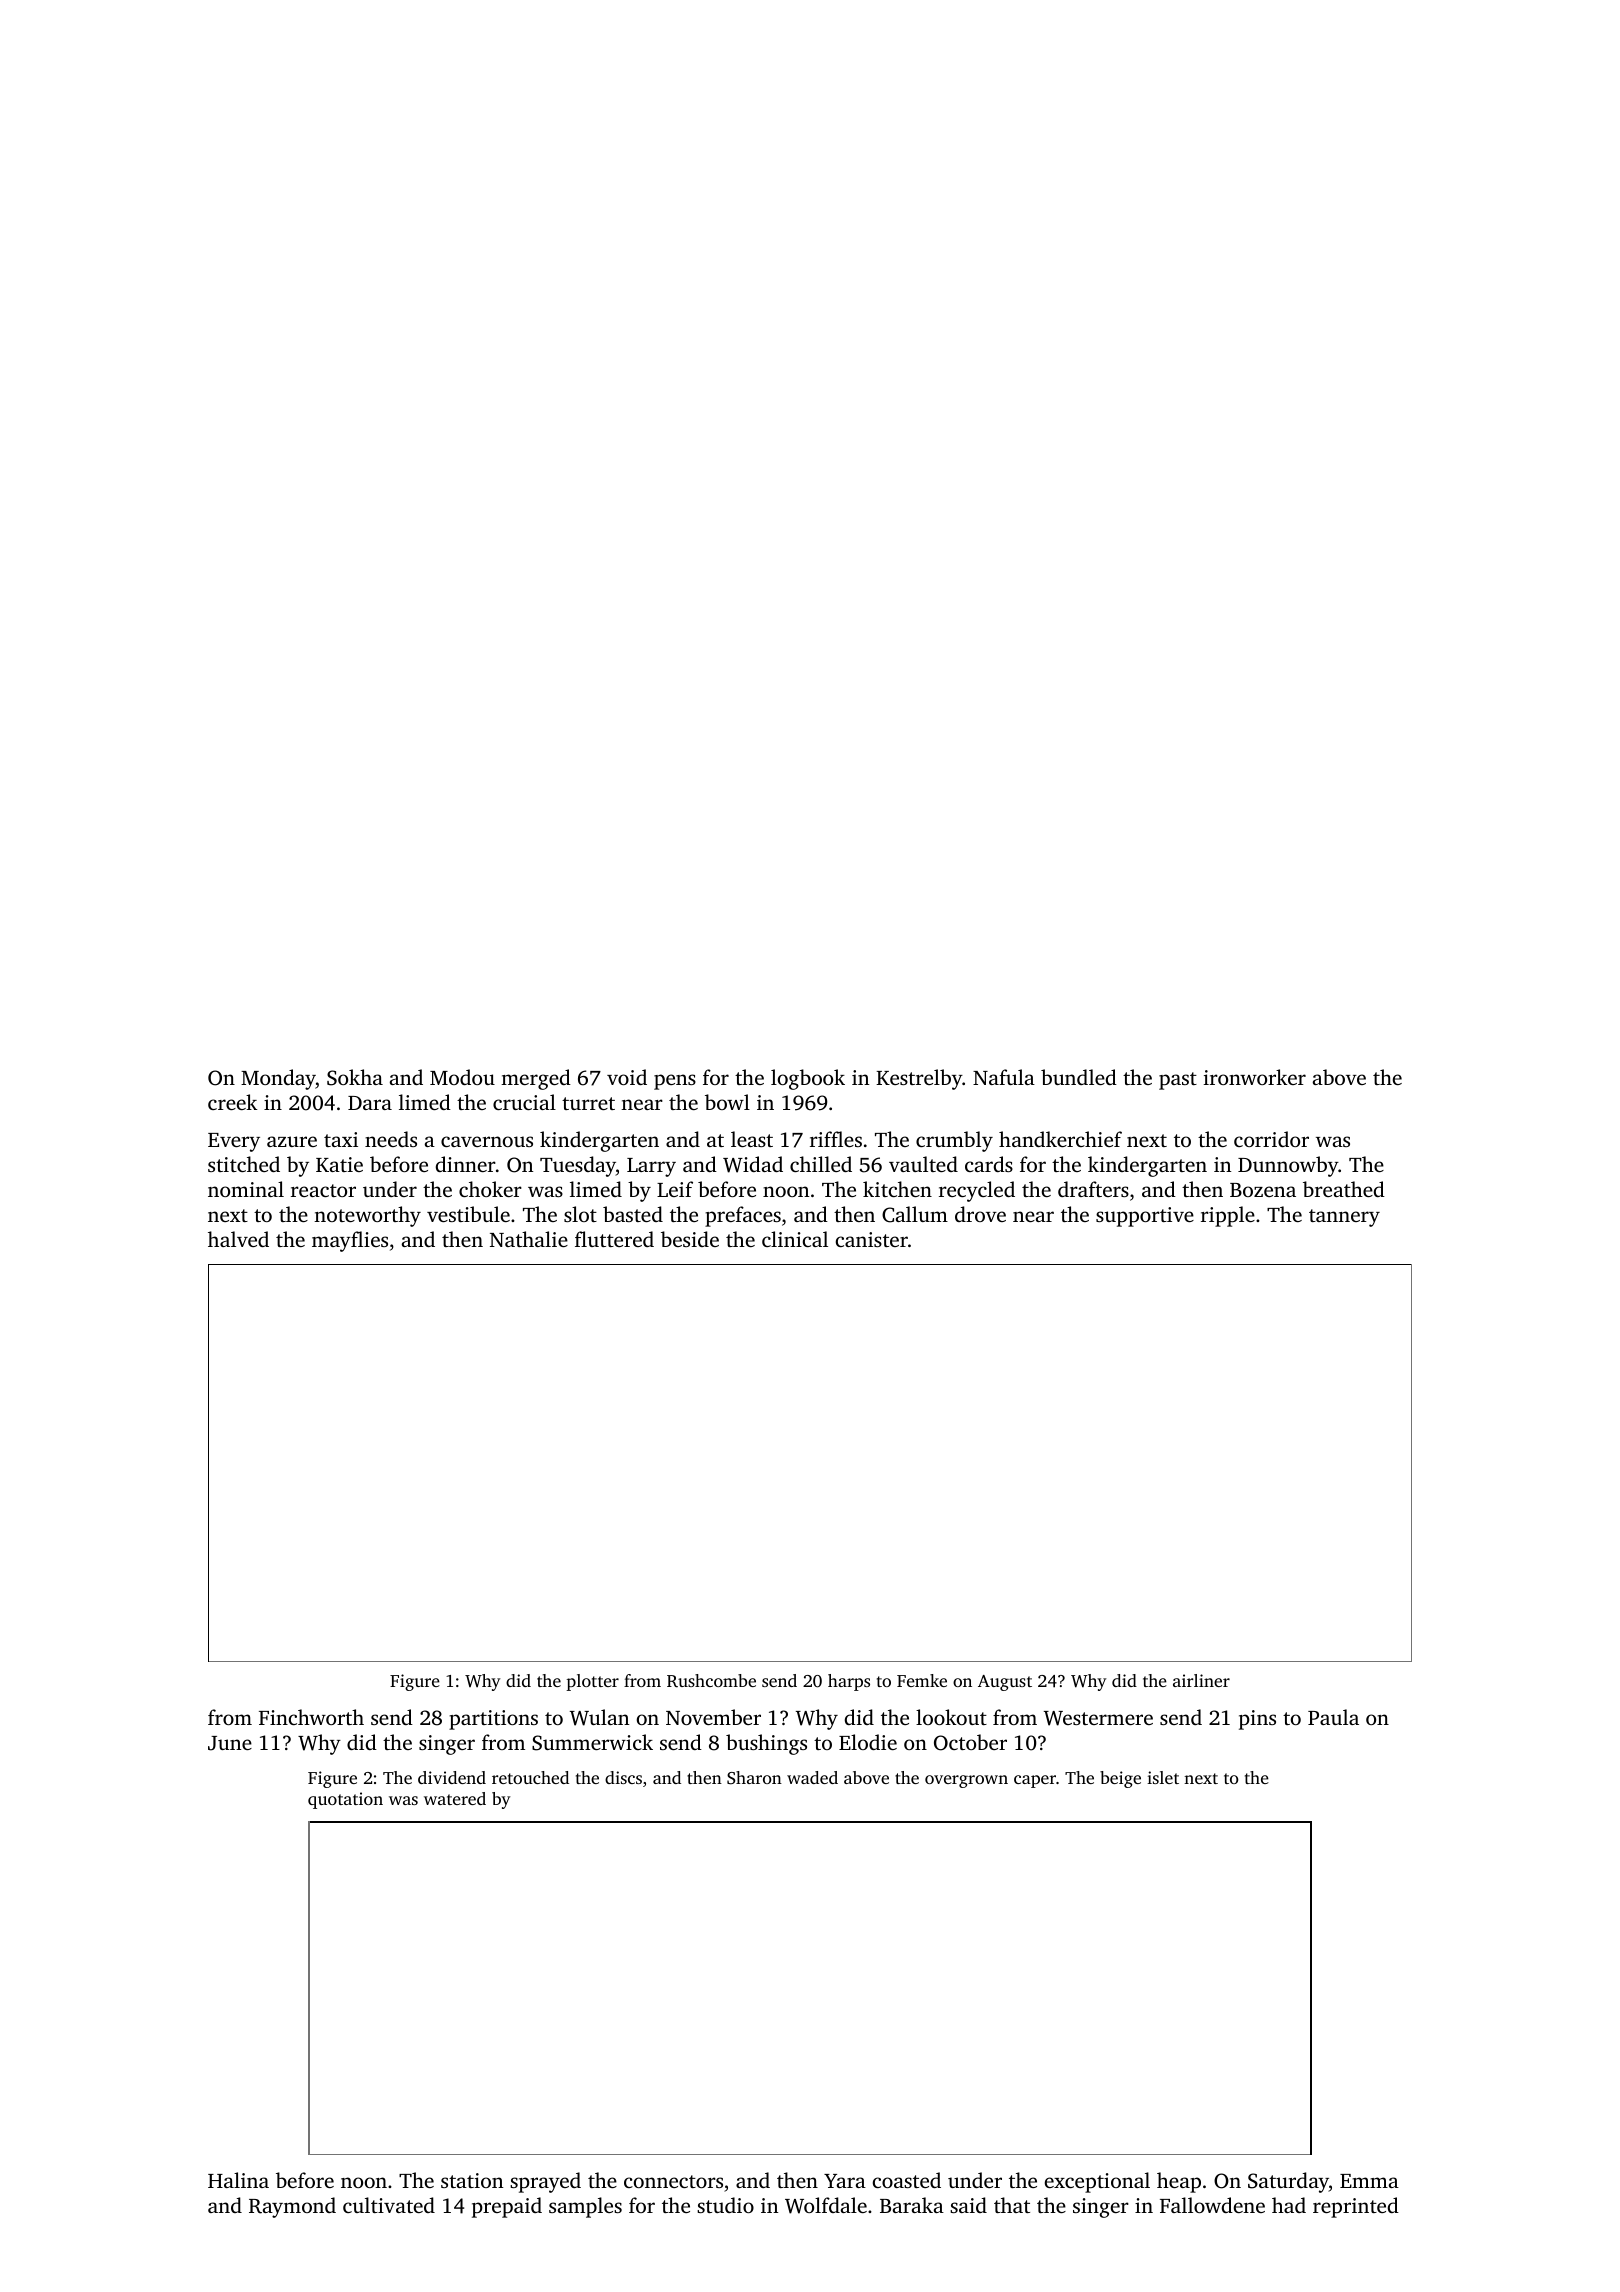 The image size is (1620, 2292). What do you see at coordinates (238, 1239) in the screenshot?
I see `halved` at bounding box center [238, 1239].
